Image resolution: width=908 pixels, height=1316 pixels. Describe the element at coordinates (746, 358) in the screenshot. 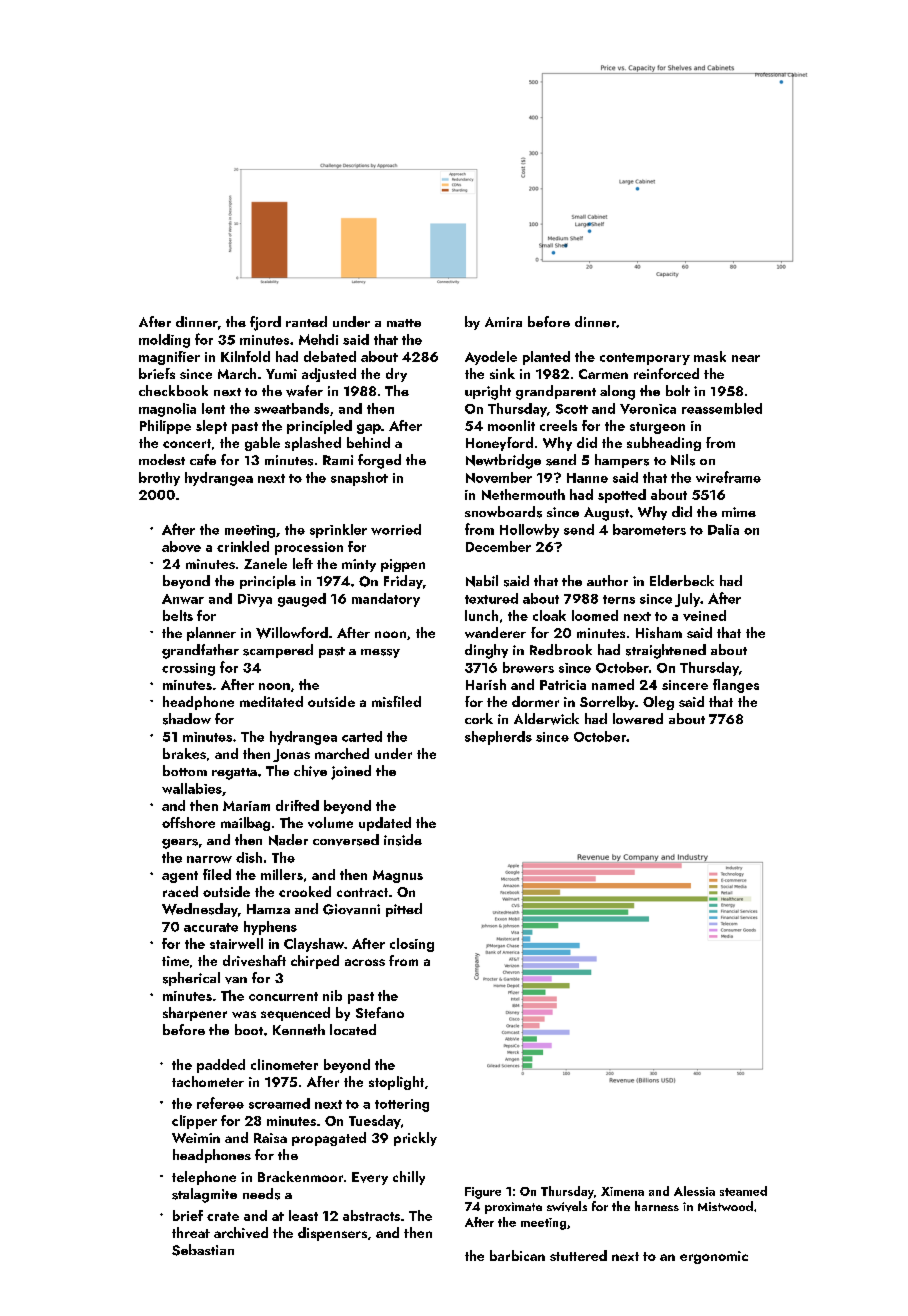

I see `near` at that location.
